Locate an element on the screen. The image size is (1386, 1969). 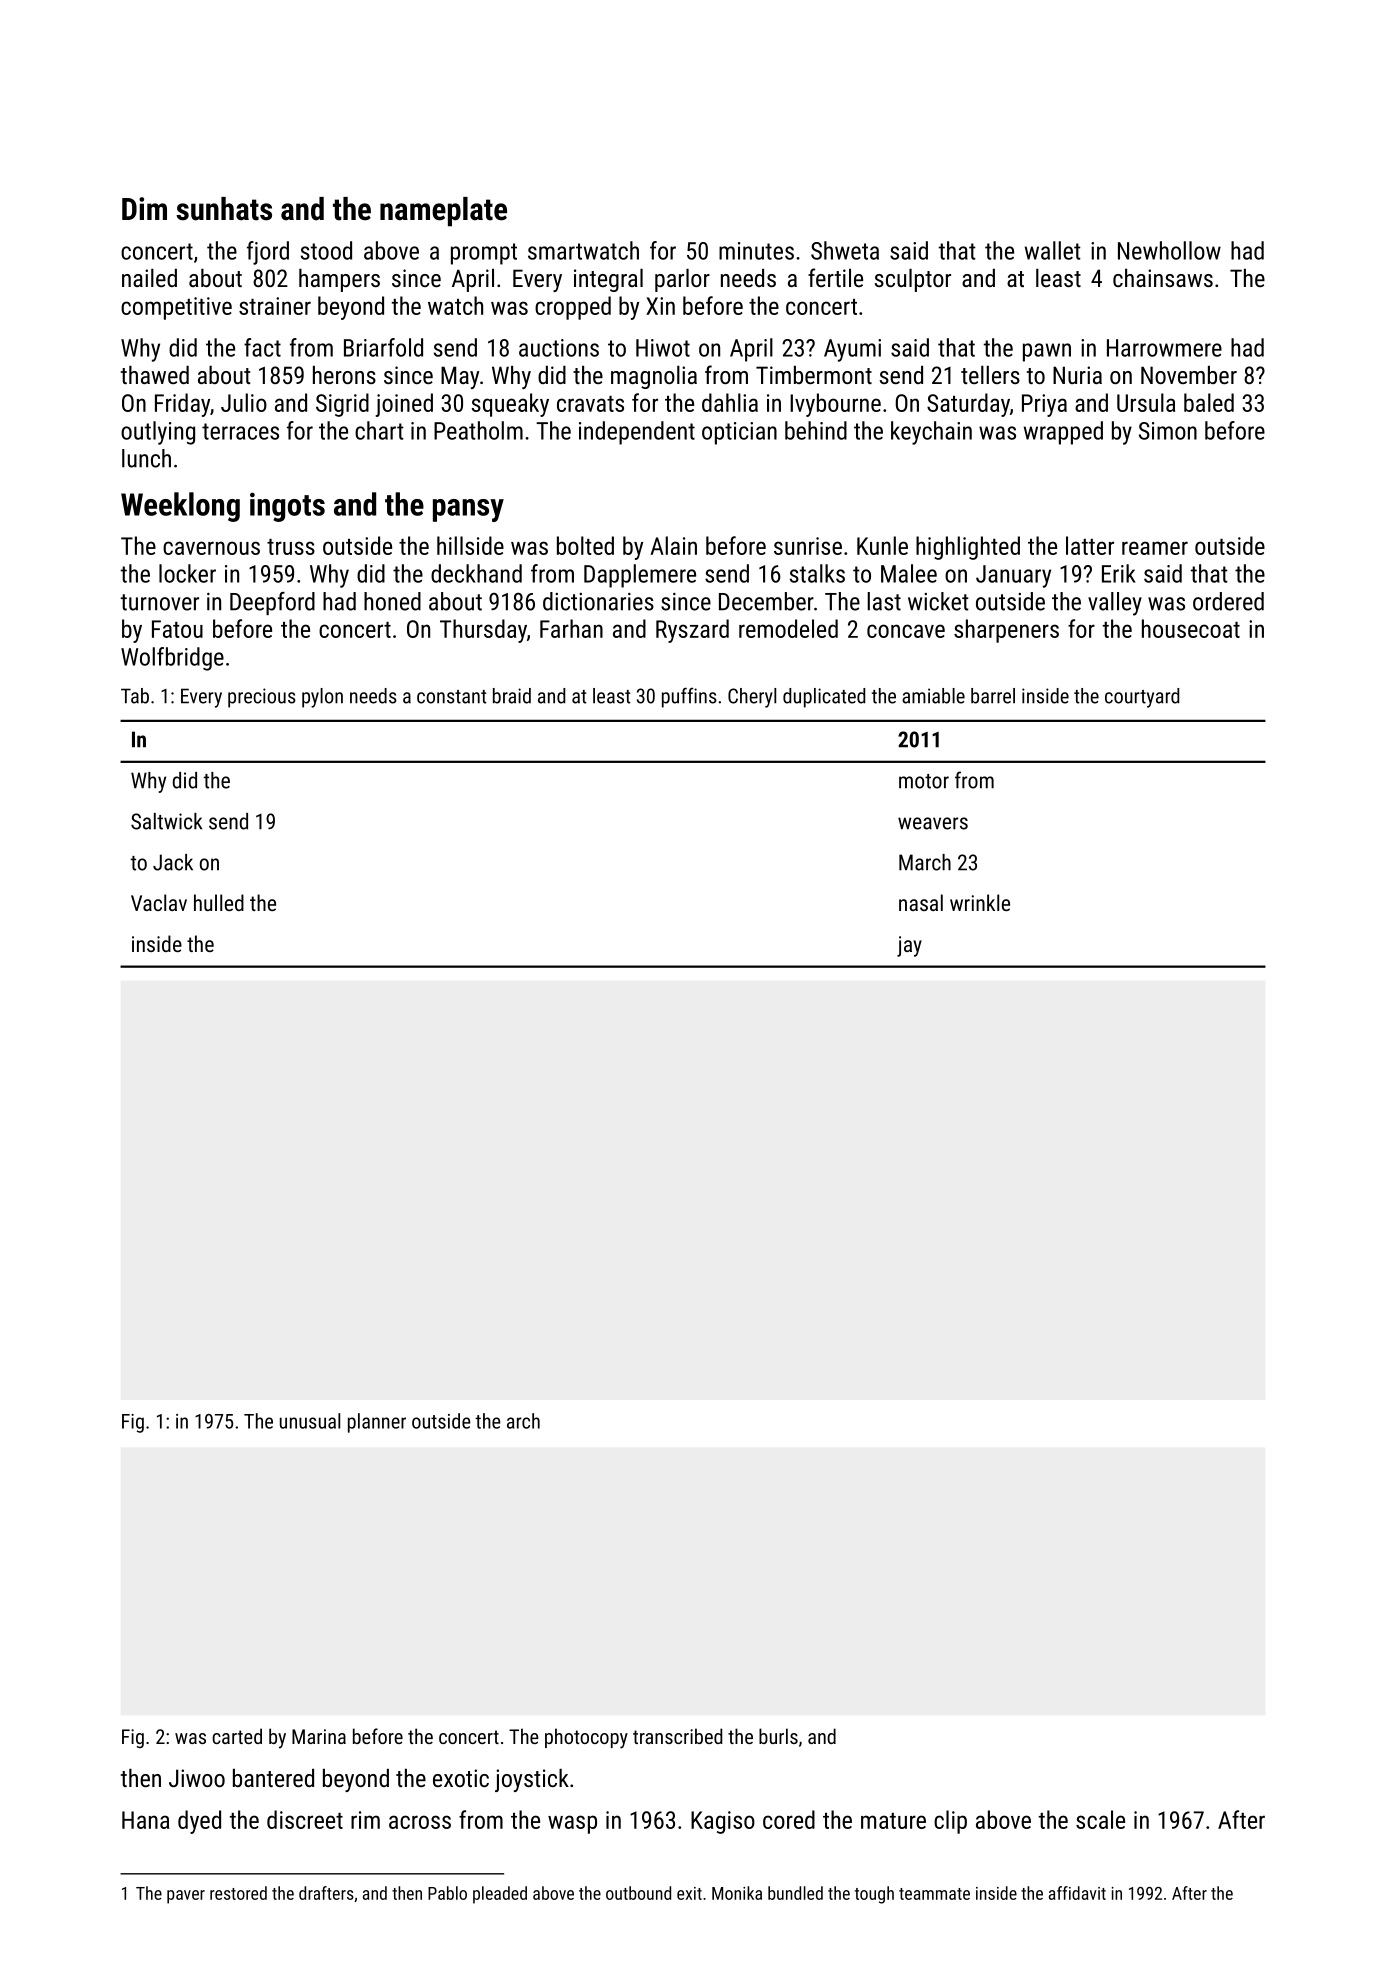
Newhollow is located at coordinates (1169, 250).
